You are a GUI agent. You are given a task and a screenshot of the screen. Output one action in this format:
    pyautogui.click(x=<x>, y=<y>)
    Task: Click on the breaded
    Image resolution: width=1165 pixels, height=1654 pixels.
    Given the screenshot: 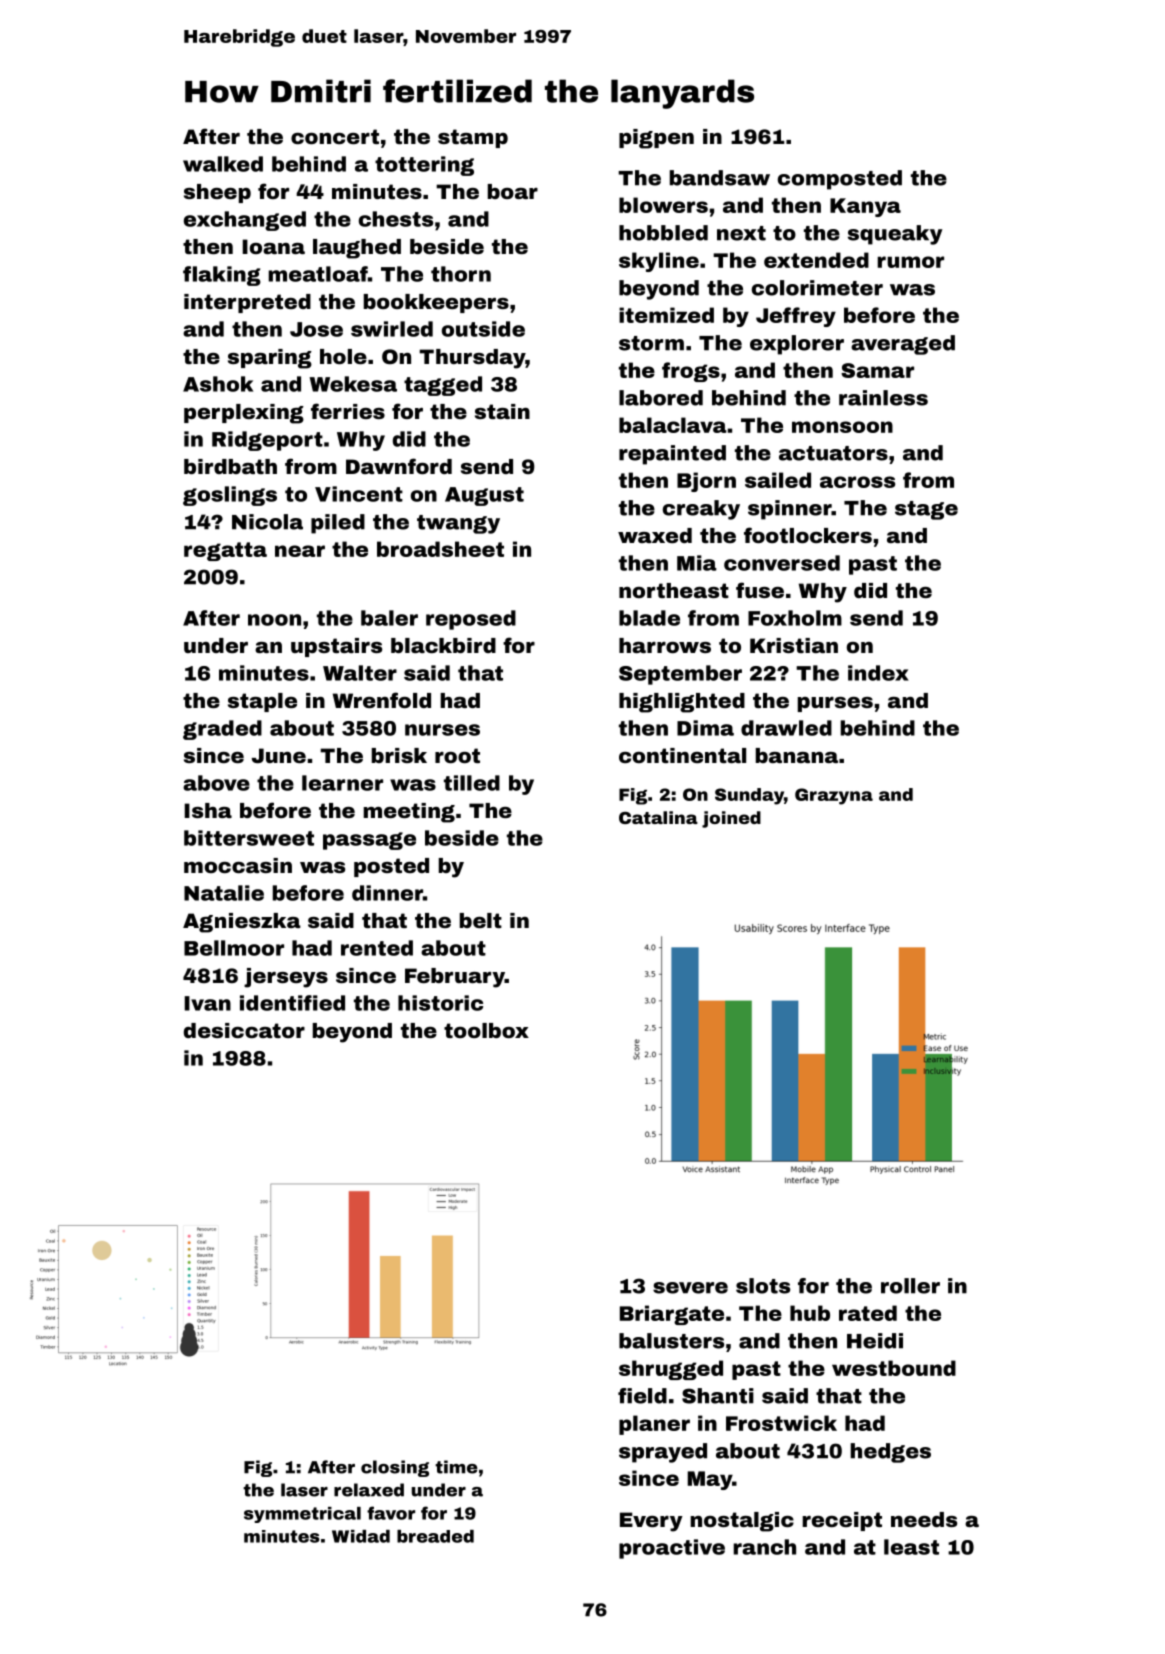 What is the action you would take?
    pyautogui.click(x=435, y=1536)
